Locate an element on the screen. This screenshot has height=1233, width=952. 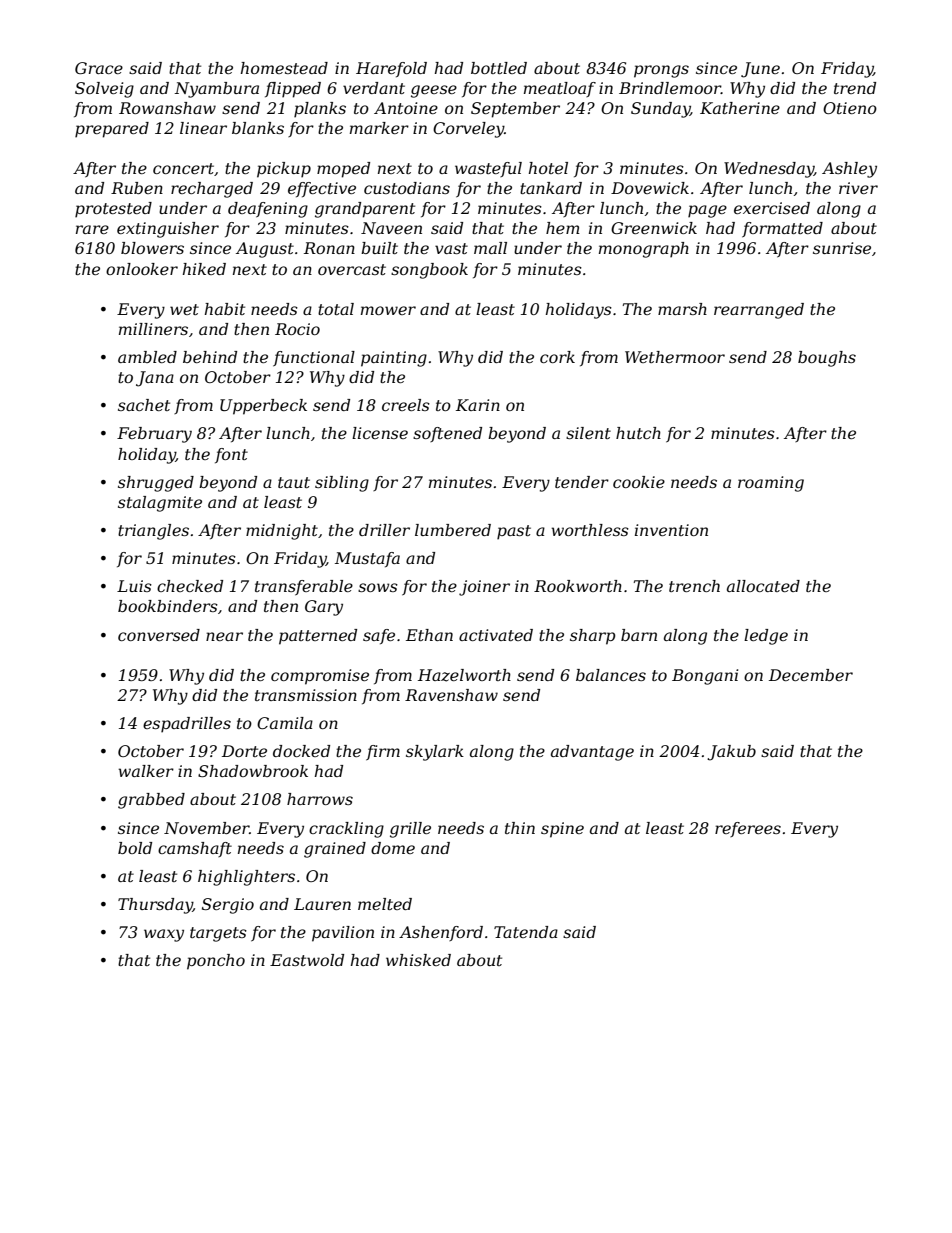
homestead is located at coordinates (284, 68).
